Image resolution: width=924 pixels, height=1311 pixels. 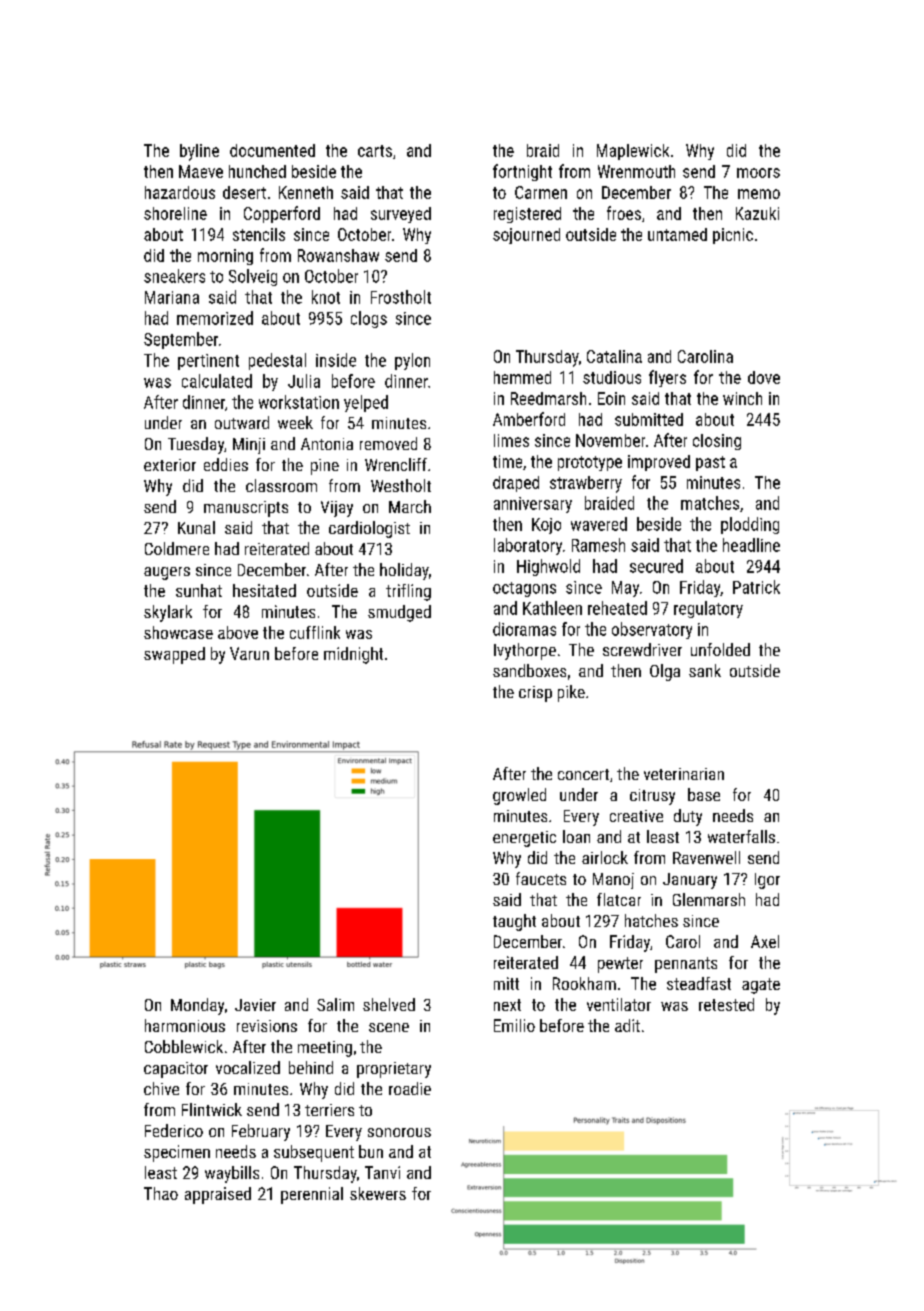 What do you see at coordinates (353, 655) in the screenshot?
I see `midnight` at bounding box center [353, 655].
